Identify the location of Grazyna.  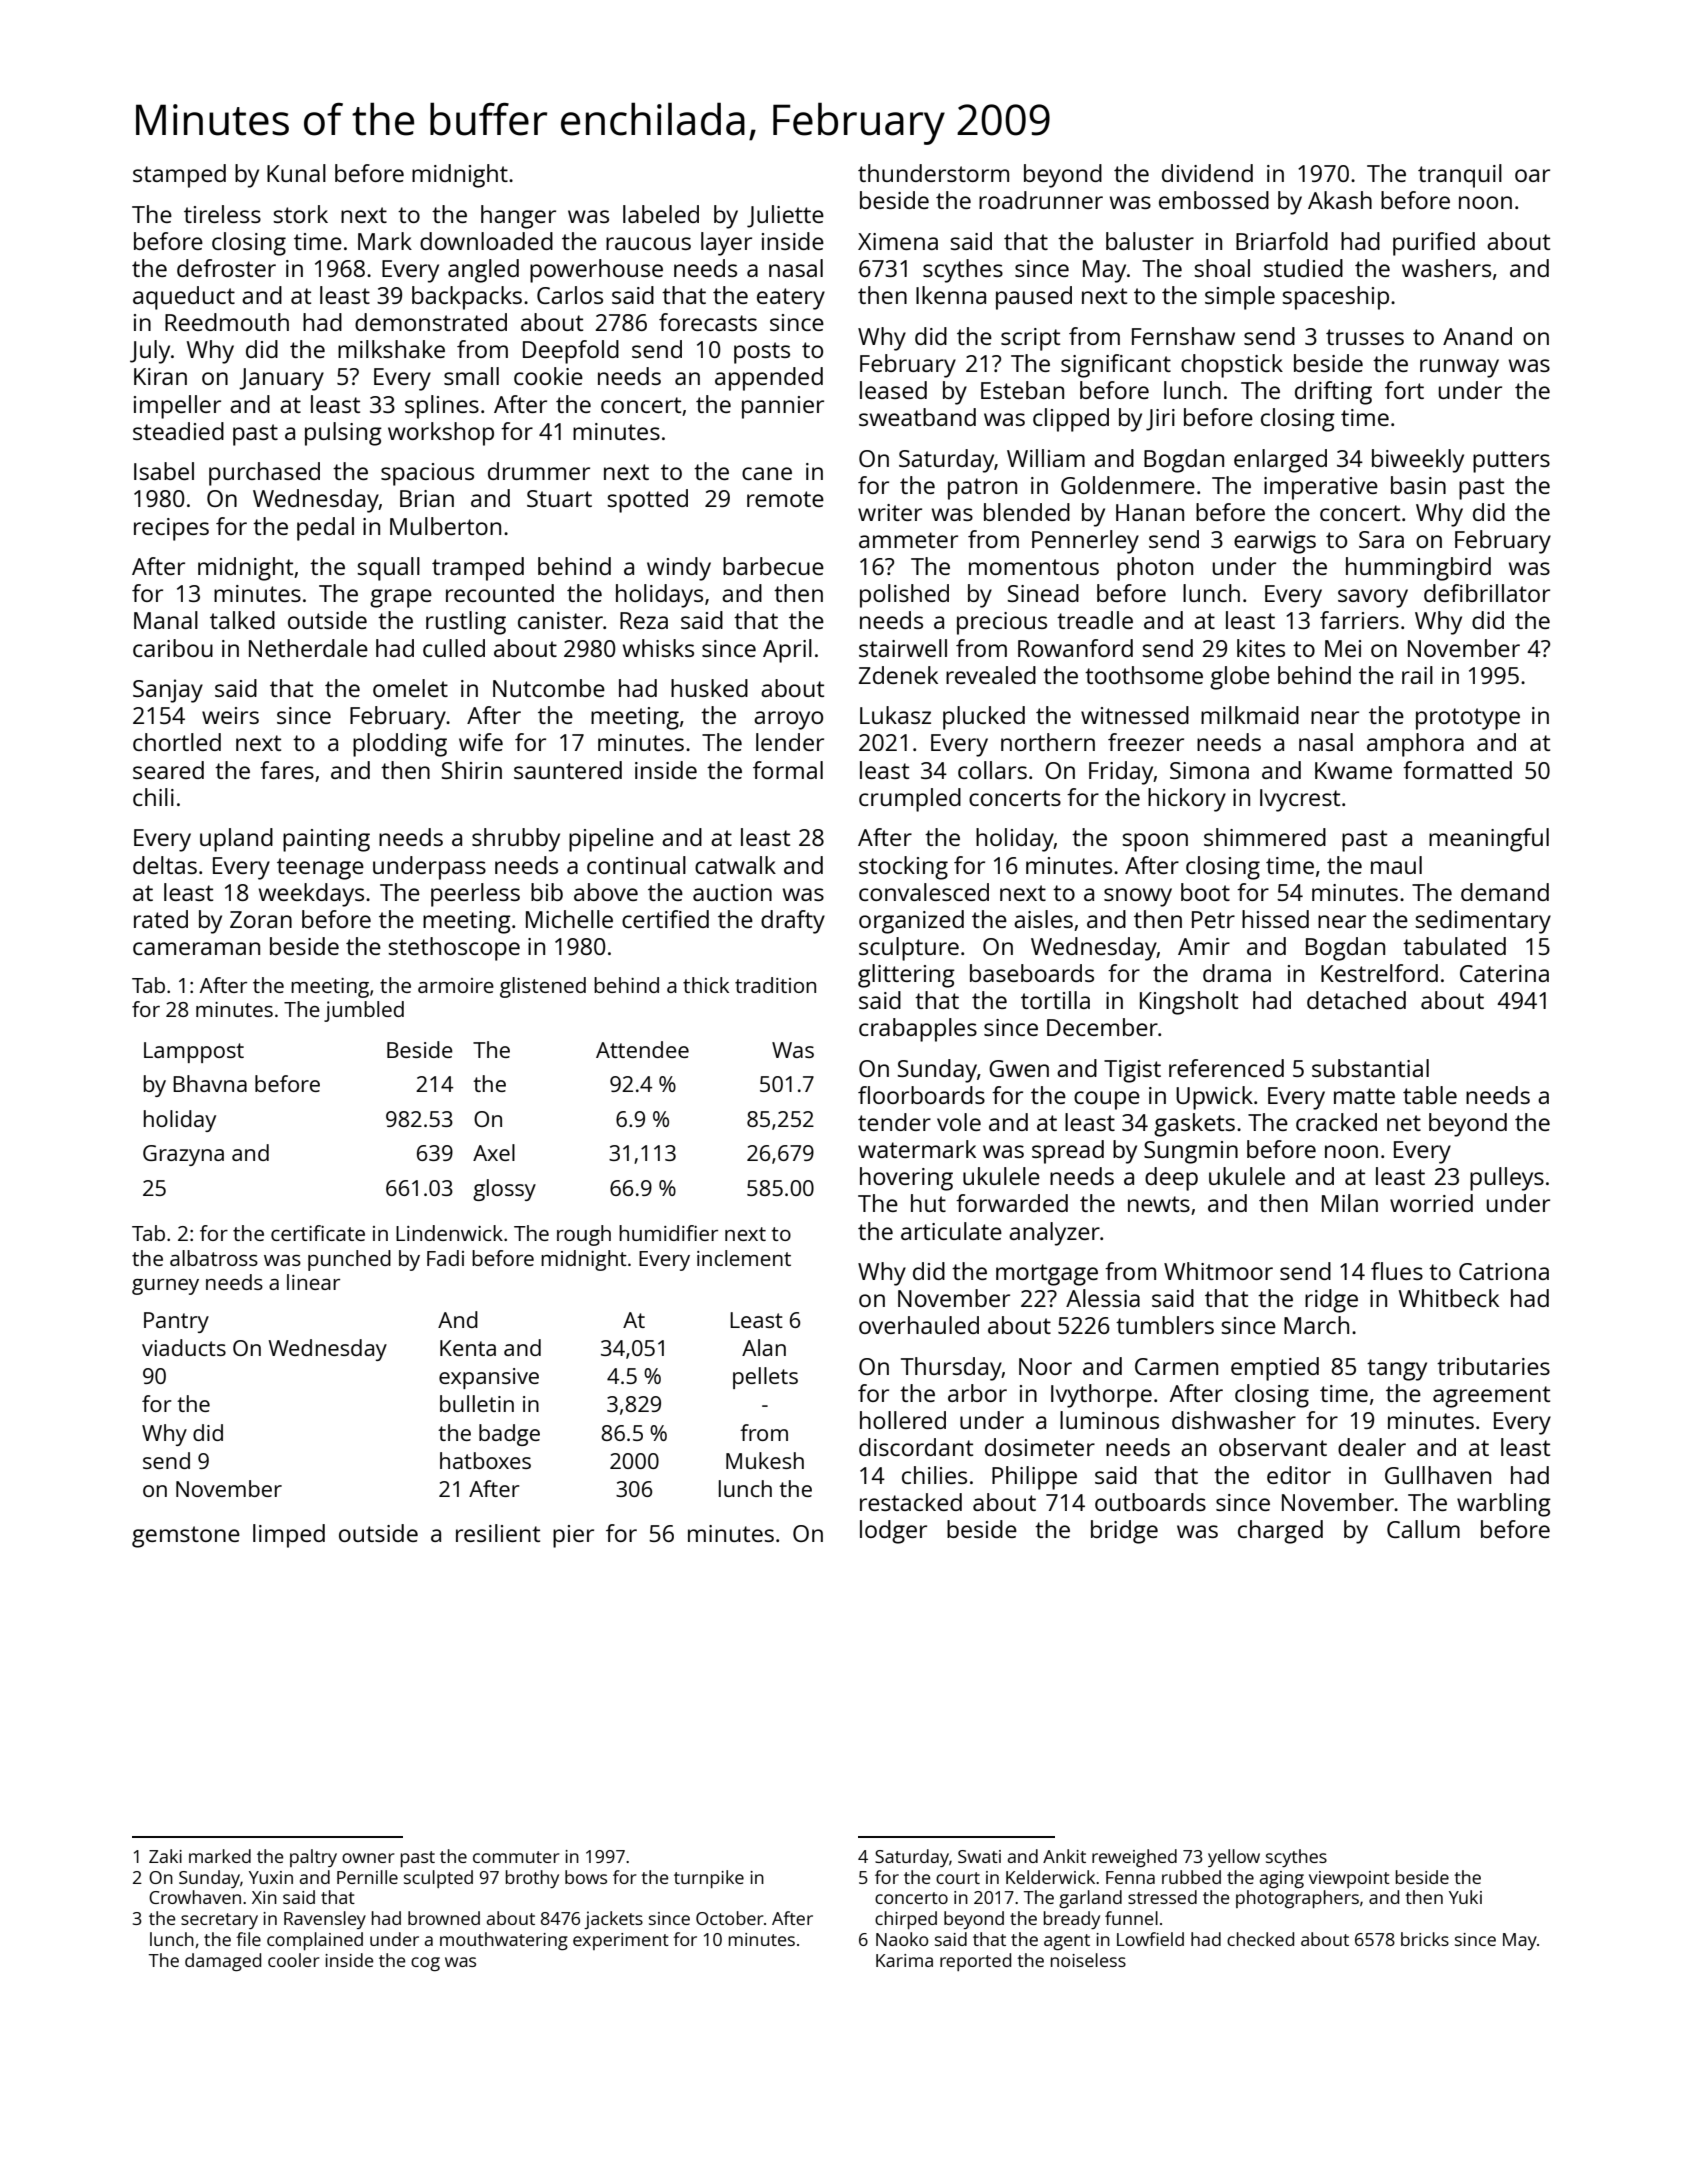
(183, 1155).
